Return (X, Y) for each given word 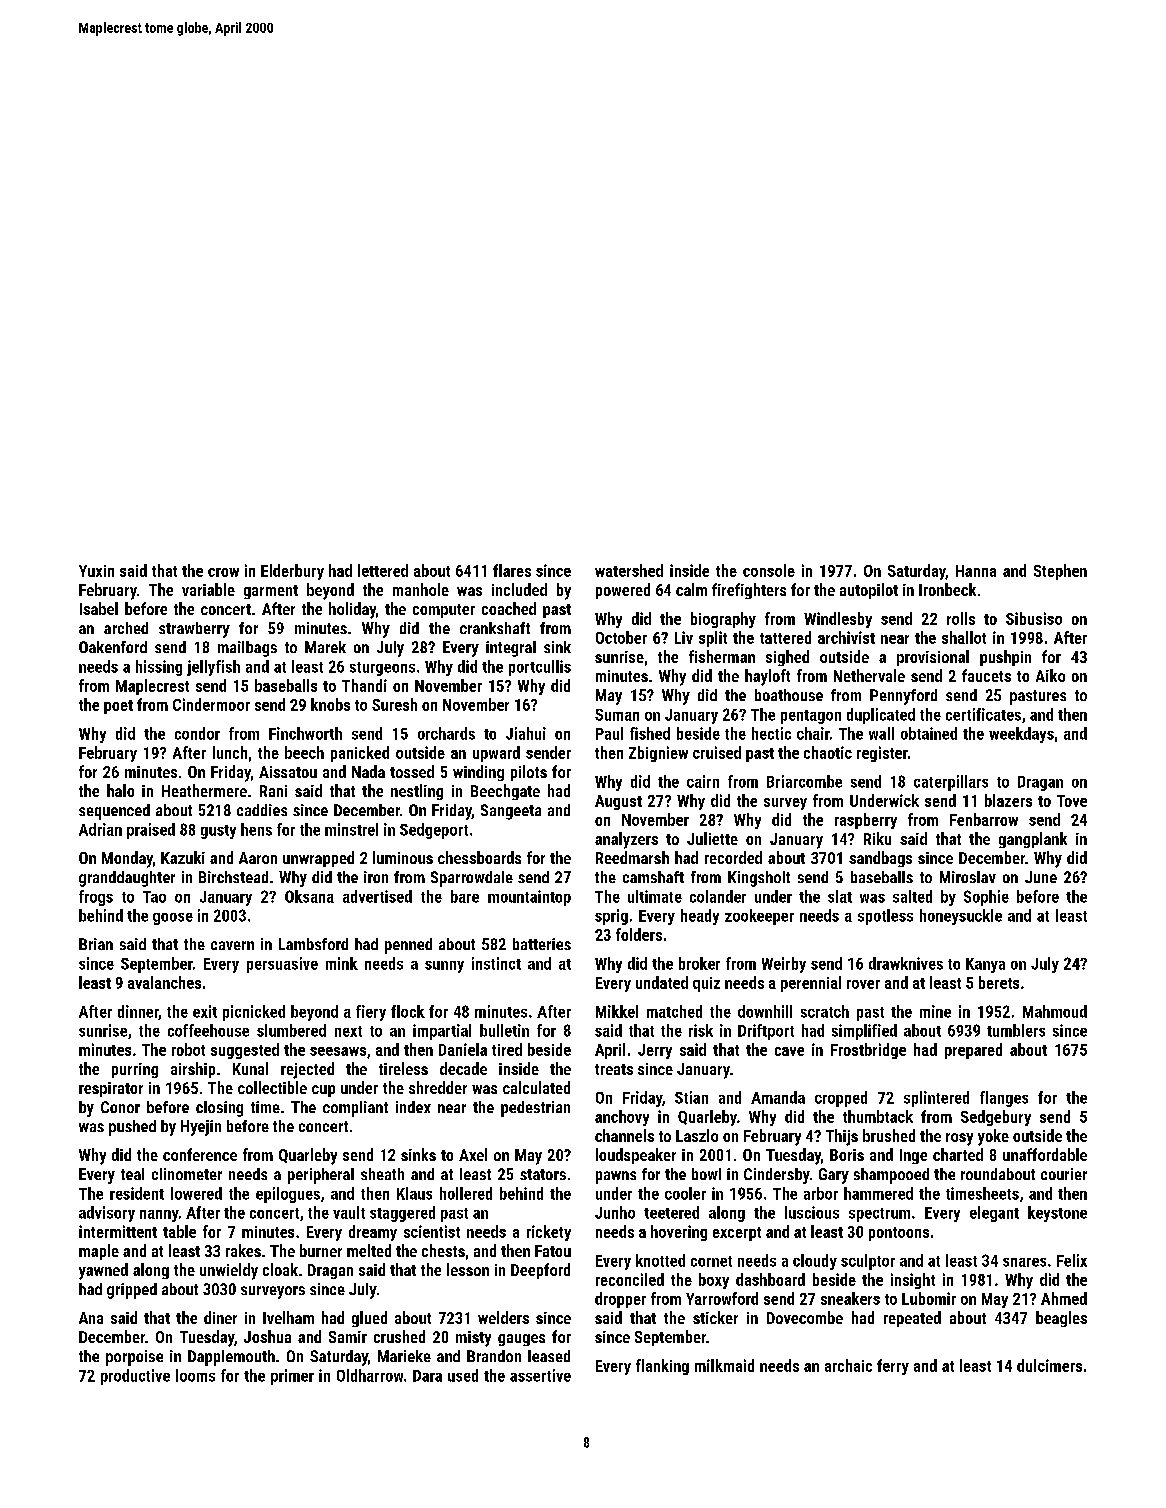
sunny (444, 967)
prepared (973, 1051)
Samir (348, 1337)
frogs (96, 898)
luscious (812, 1212)
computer (444, 611)
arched (126, 628)
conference (200, 1154)
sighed (787, 658)
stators (543, 1174)
